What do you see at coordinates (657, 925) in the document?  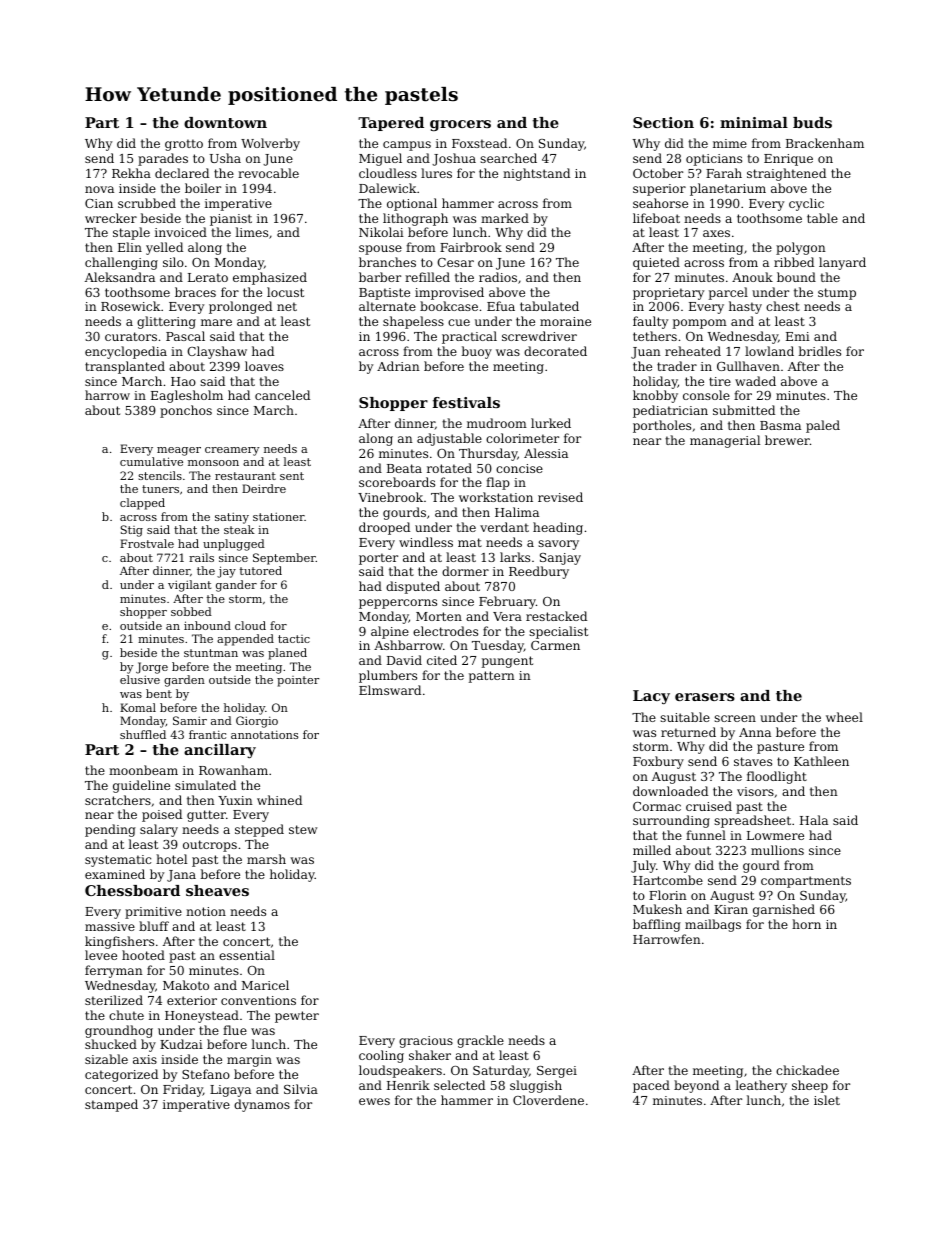 I see `baffling` at bounding box center [657, 925].
